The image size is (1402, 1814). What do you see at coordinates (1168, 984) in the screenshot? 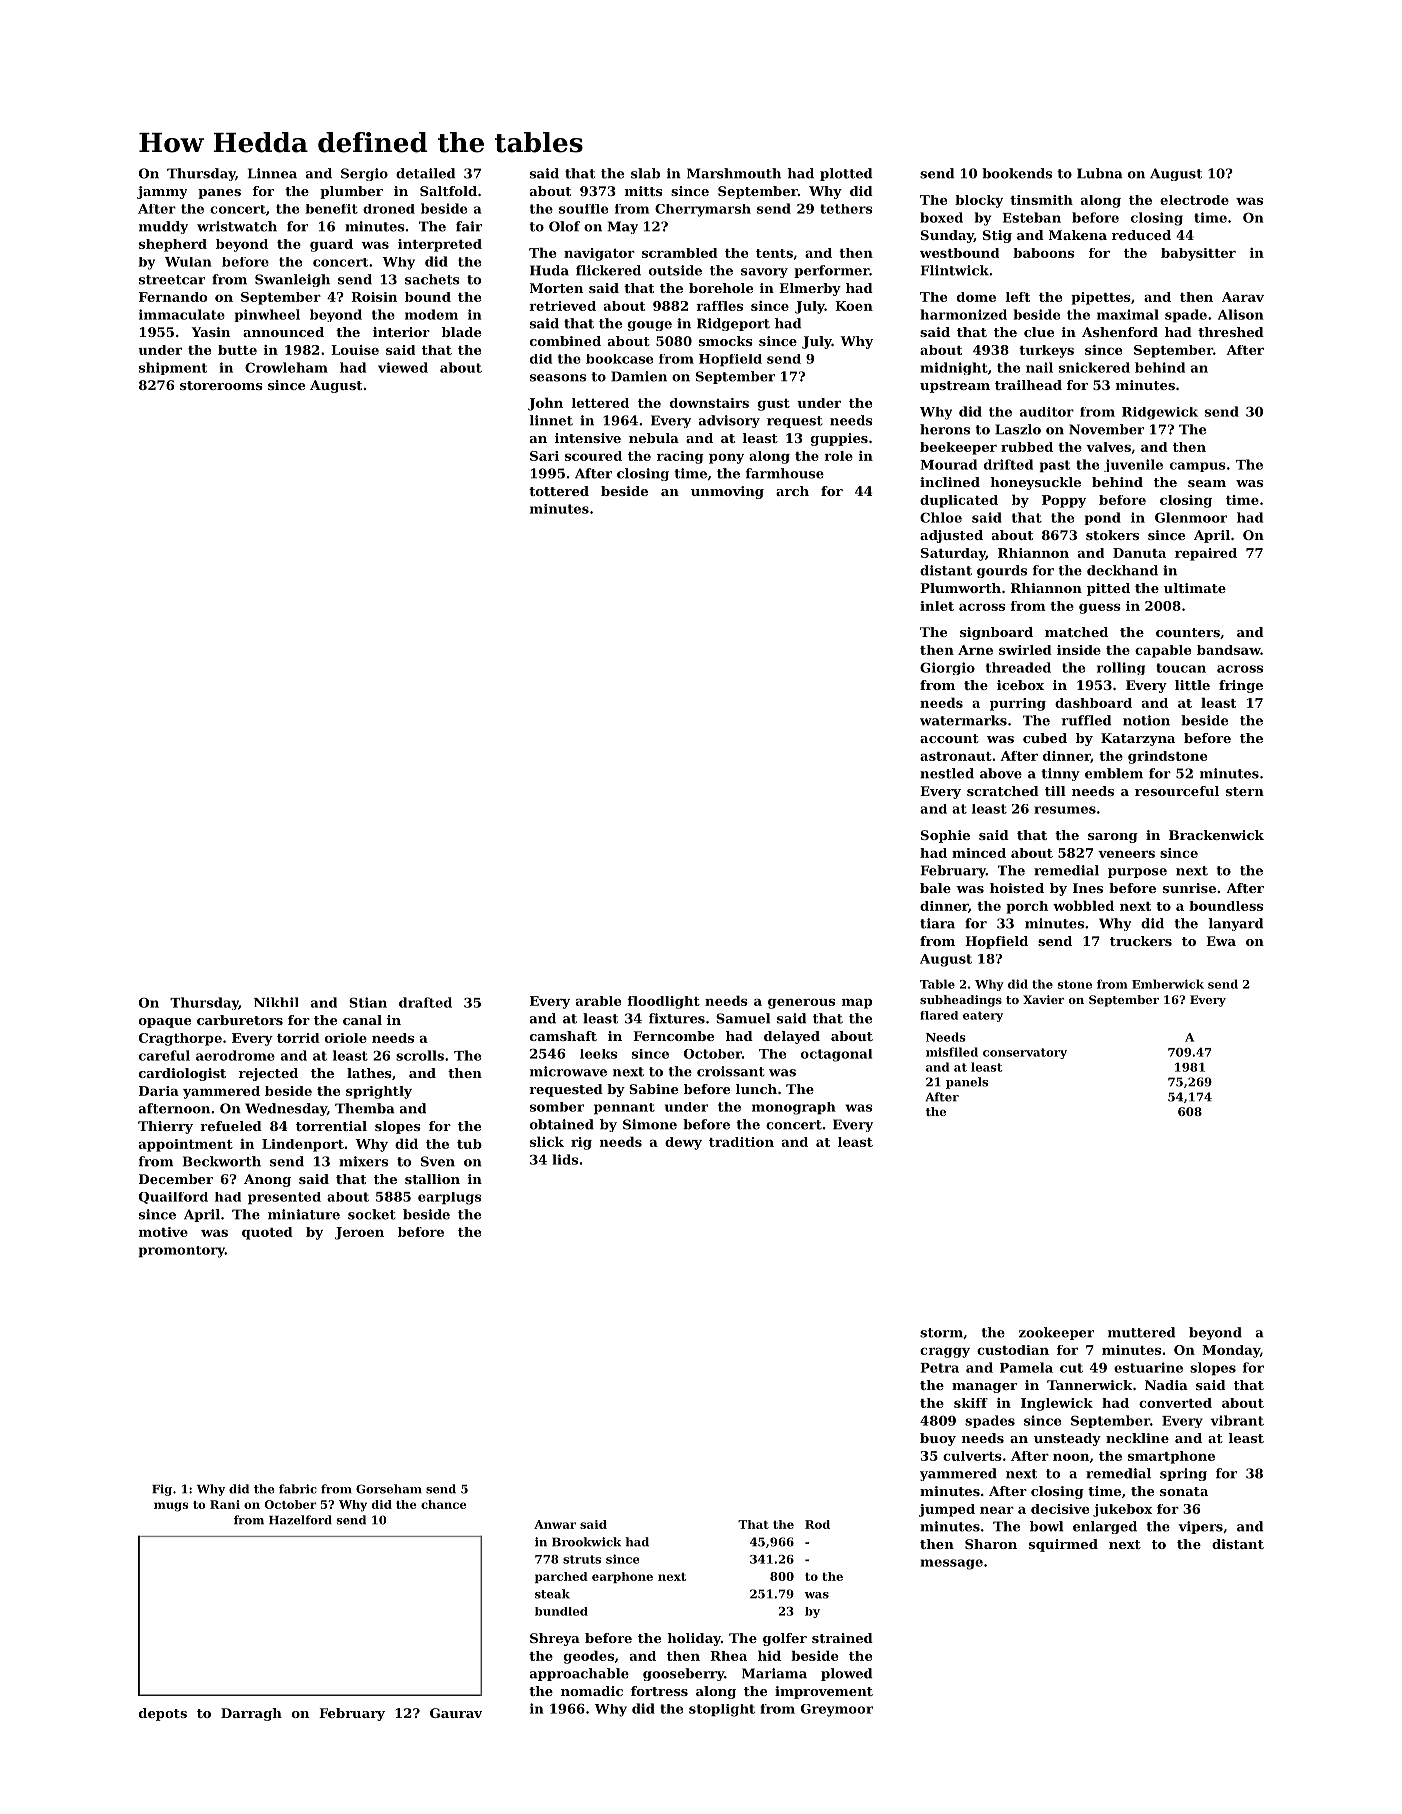
I see `Emberwick` at bounding box center [1168, 984].
